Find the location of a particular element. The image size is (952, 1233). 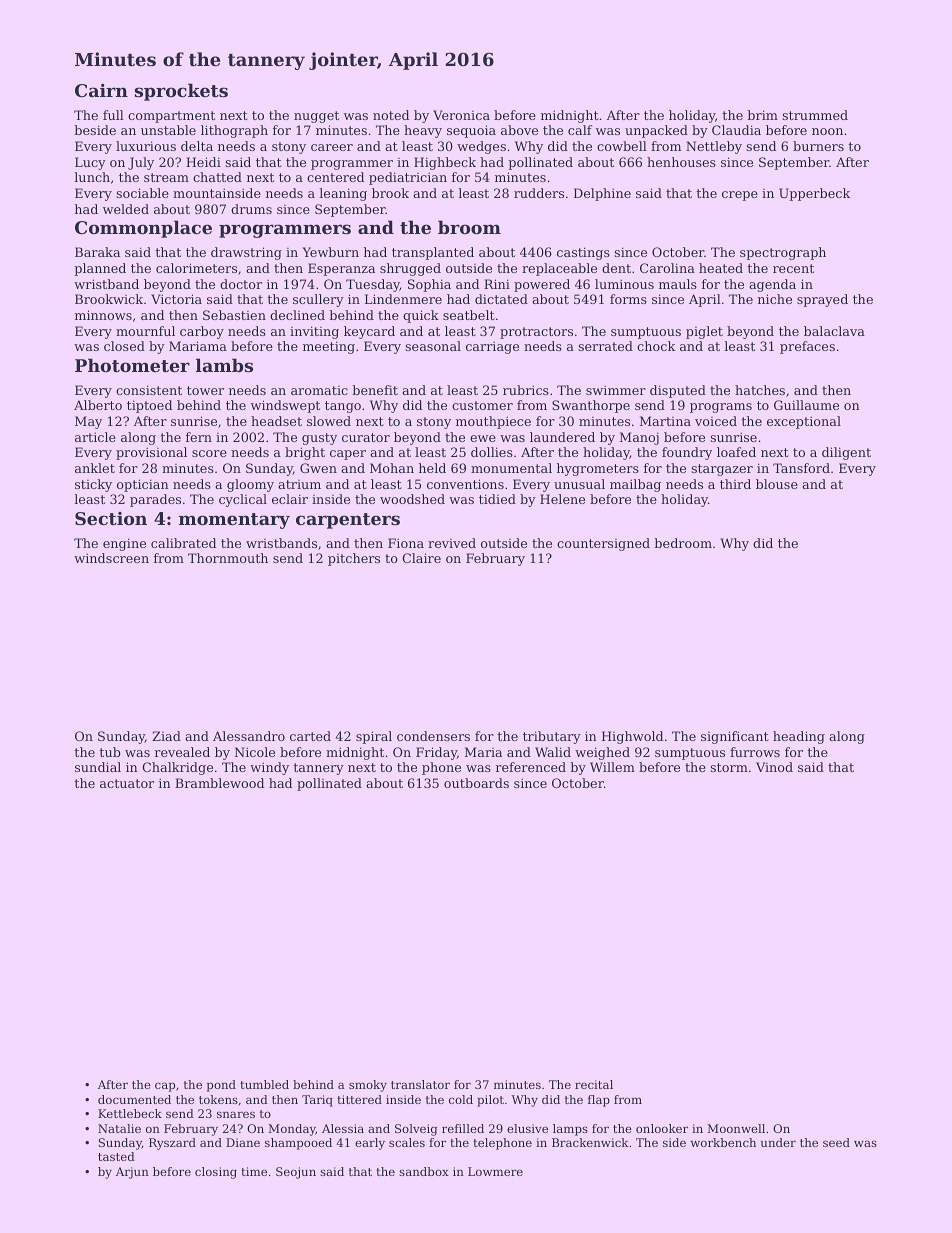

curator is located at coordinates (366, 437).
